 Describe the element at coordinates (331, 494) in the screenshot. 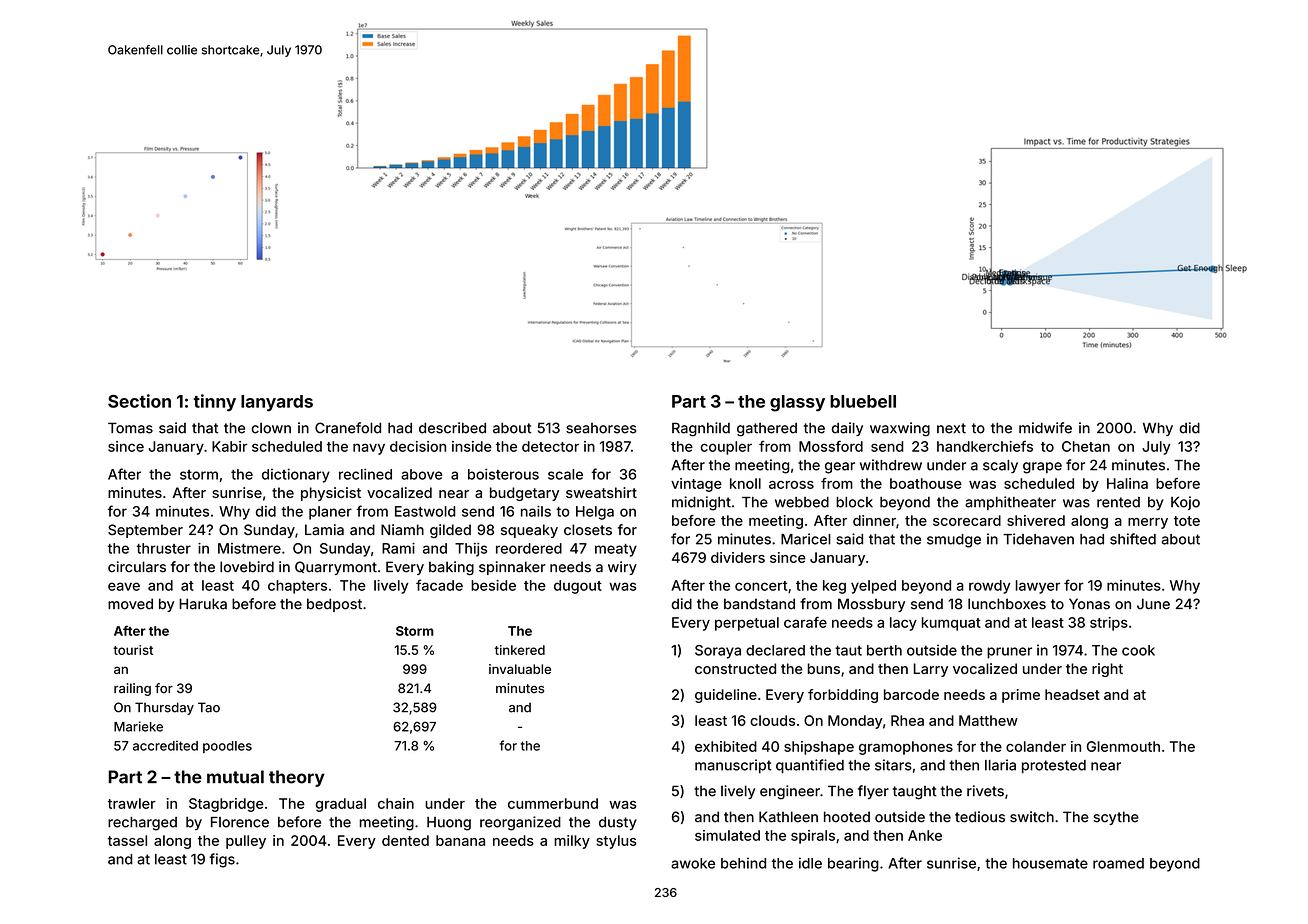

I see `physicist` at that location.
